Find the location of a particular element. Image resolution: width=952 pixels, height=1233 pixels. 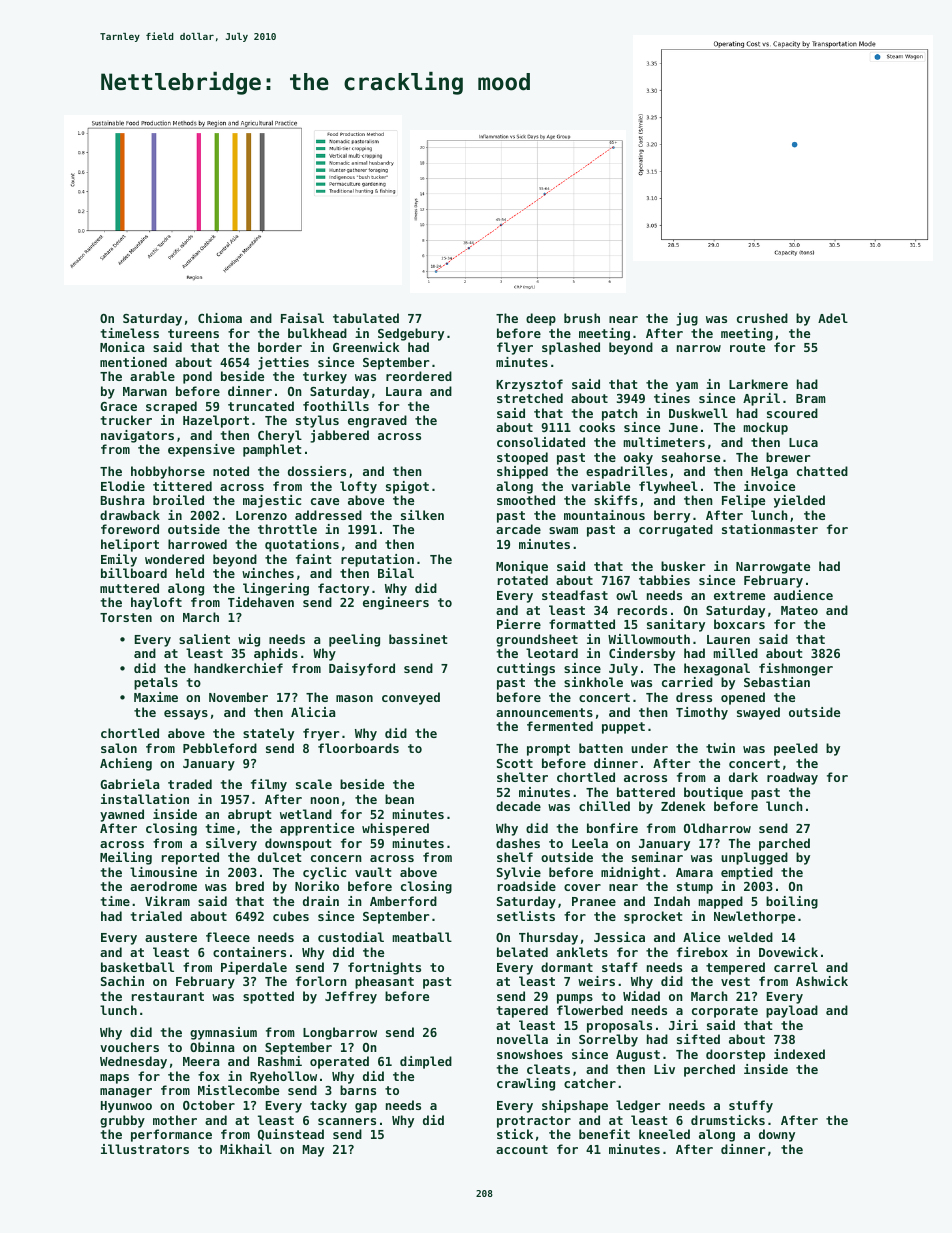

stretched is located at coordinates (530, 398).
